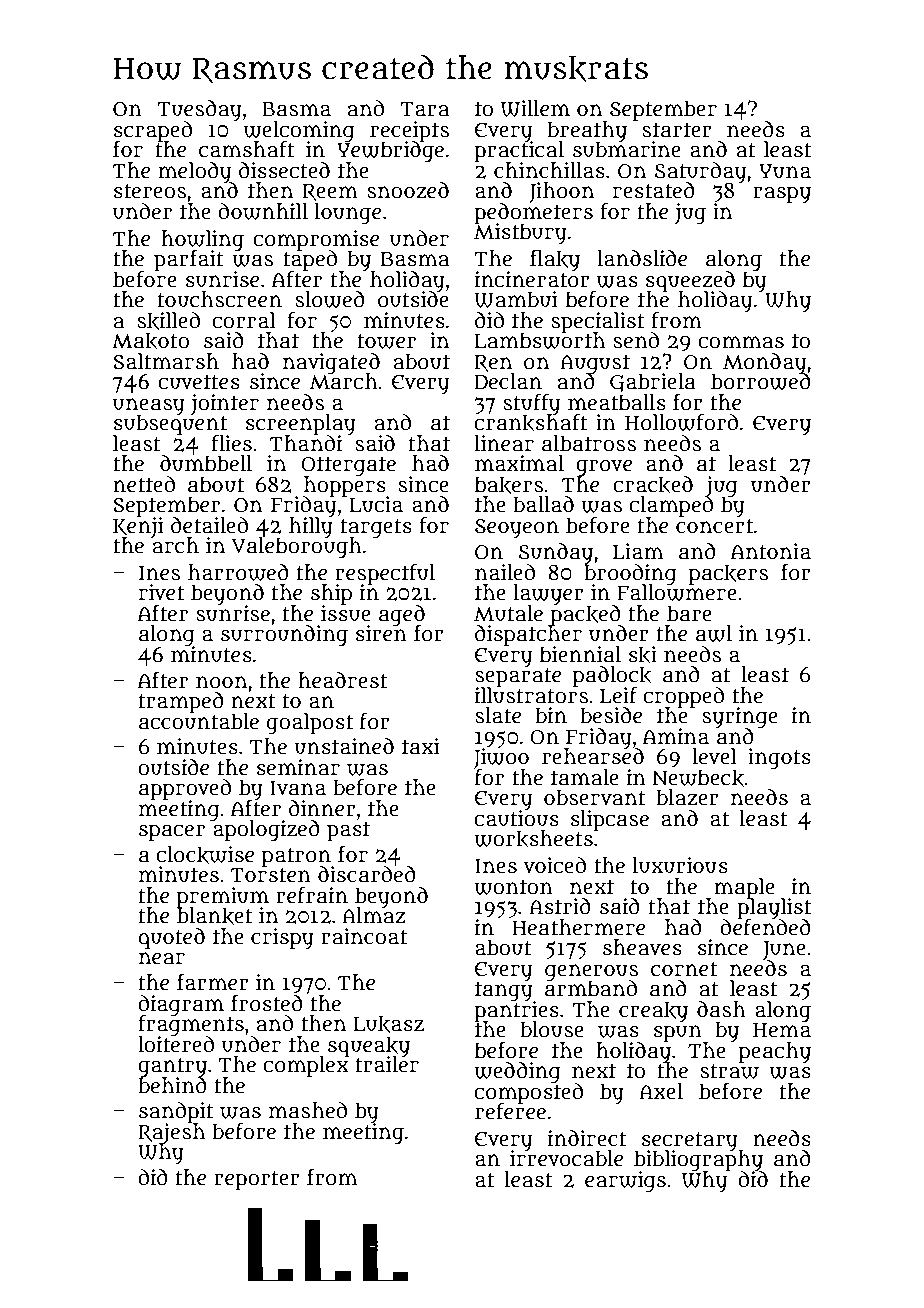  I want to click on aged, so click(402, 615).
